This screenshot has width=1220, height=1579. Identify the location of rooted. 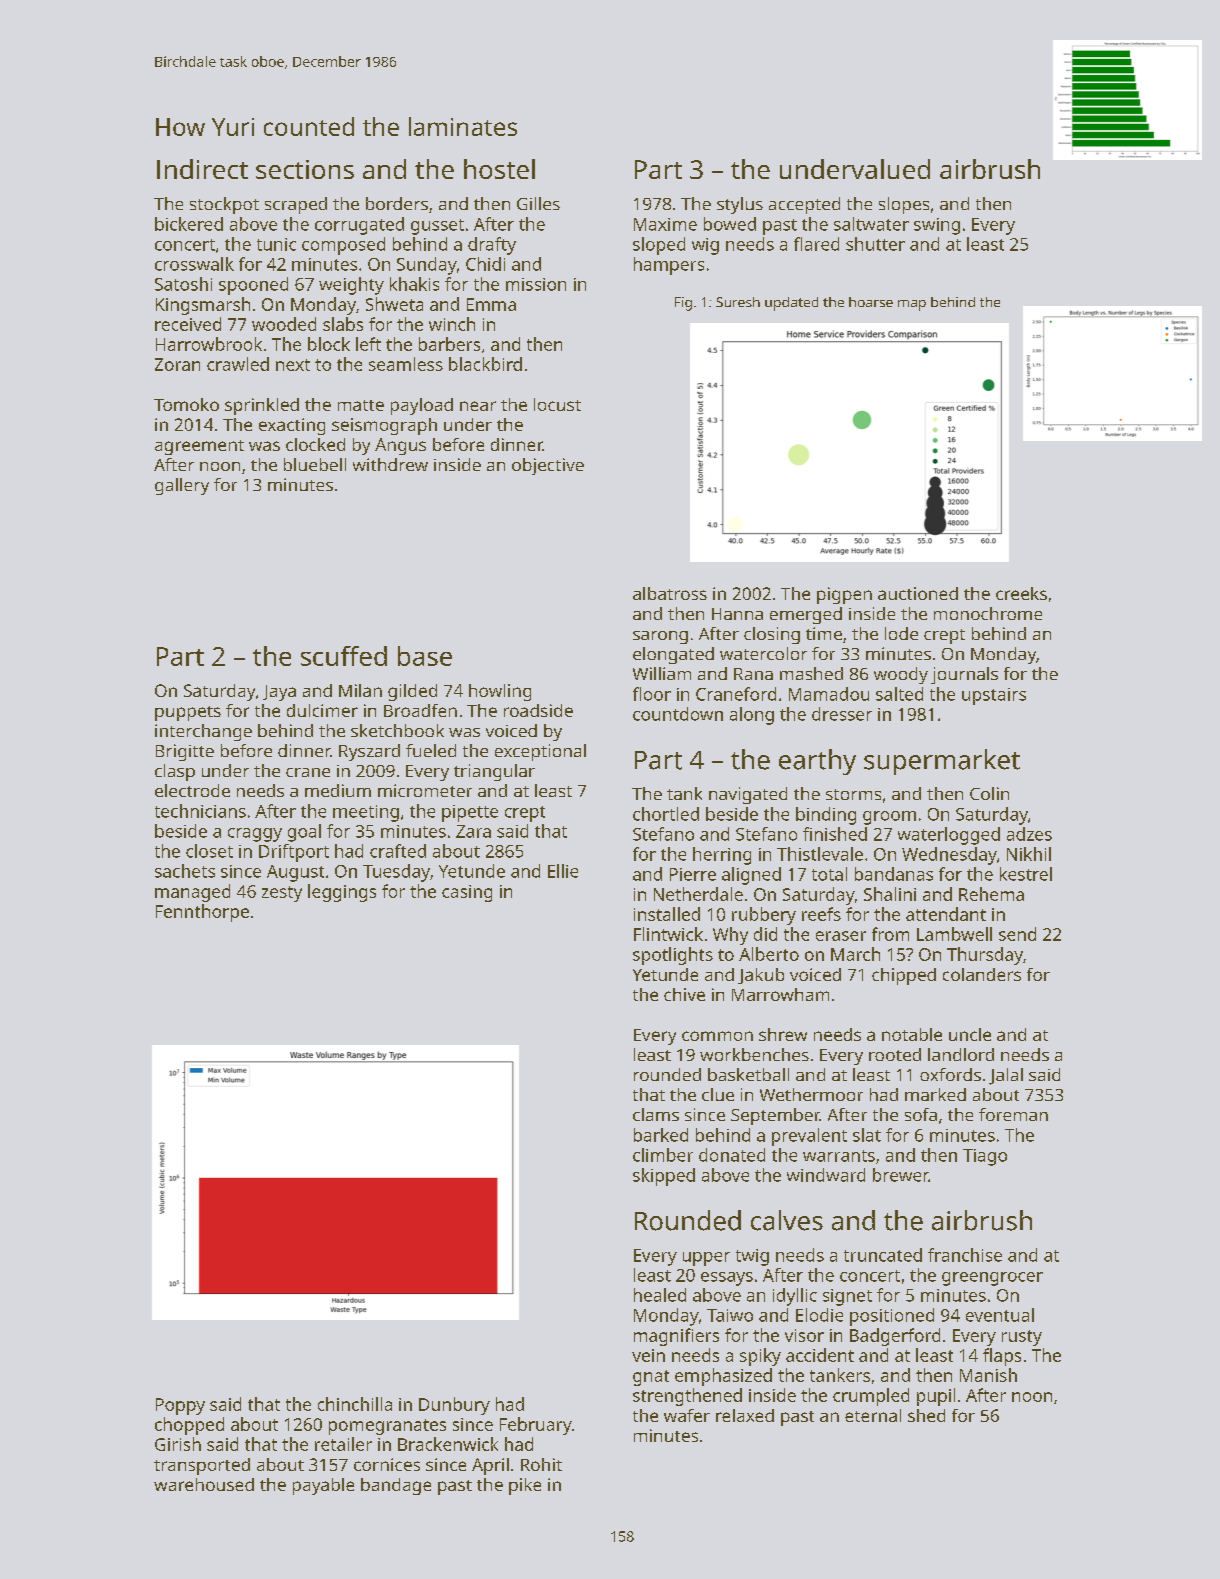
(895, 1054).
